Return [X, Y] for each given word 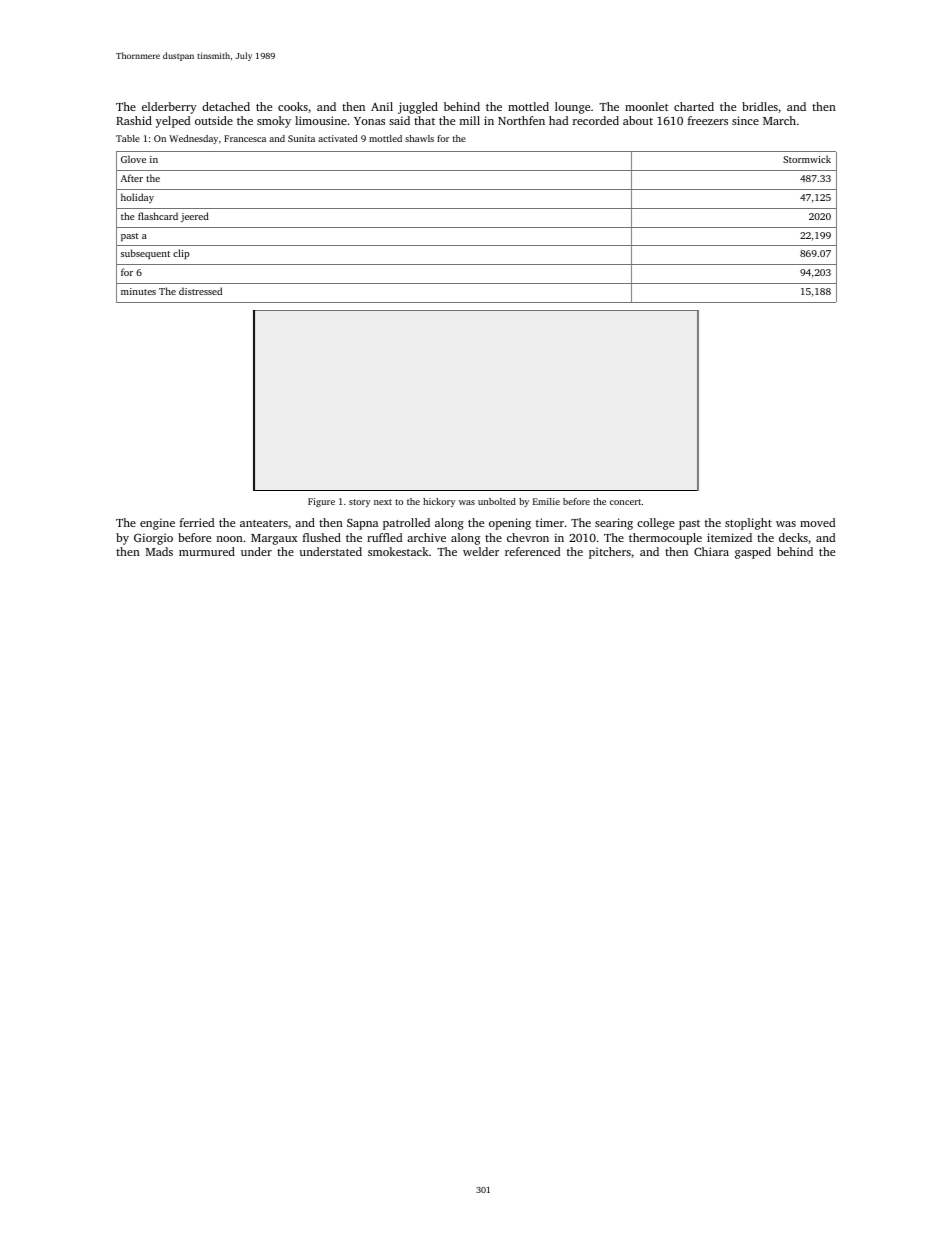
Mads [159, 551]
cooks [293, 106]
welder [481, 551]
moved [817, 522]
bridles [760, 106]
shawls [419, 138]
